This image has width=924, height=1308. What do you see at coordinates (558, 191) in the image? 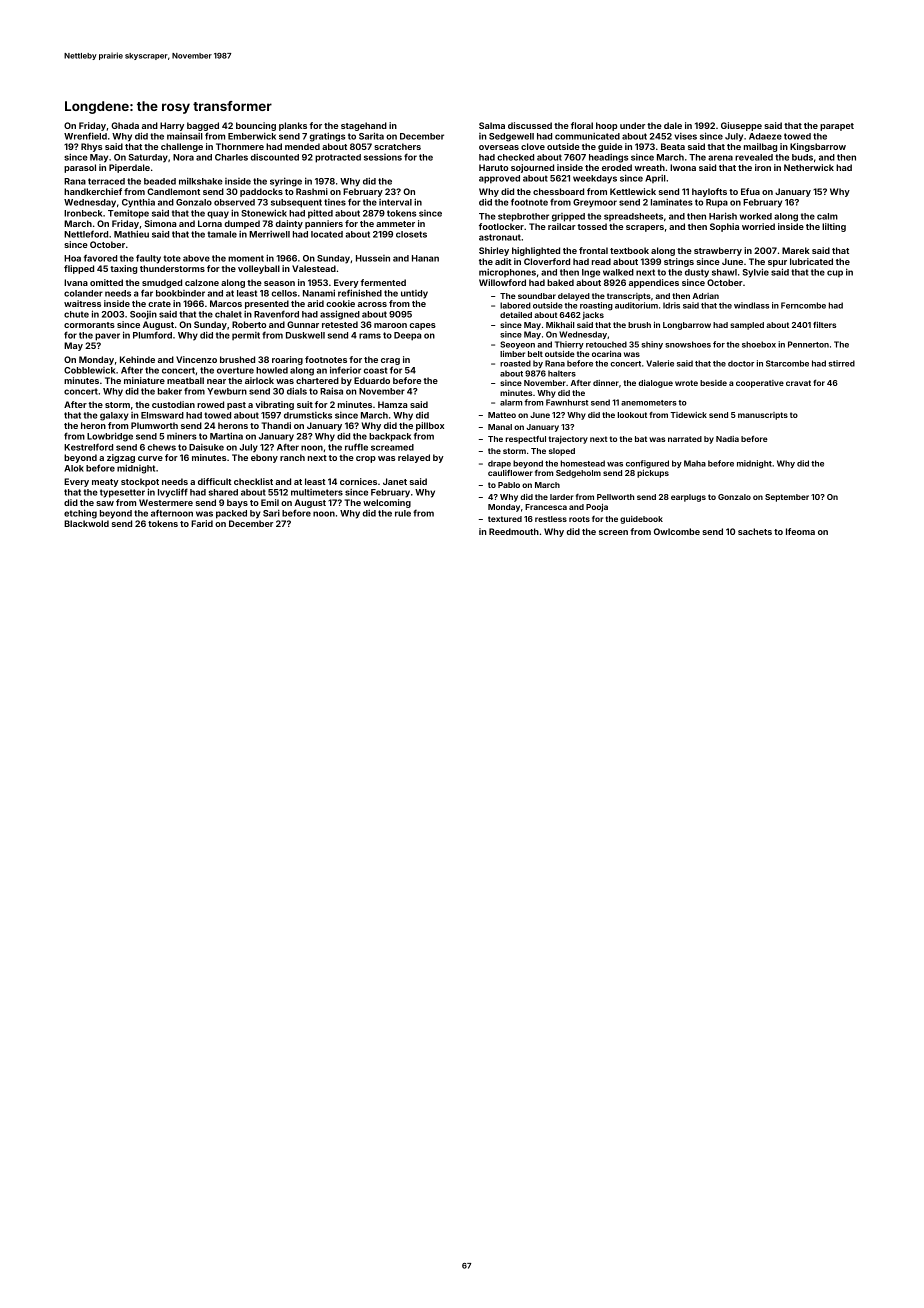
I see `chessboard` at bounding box center [558, 191].
